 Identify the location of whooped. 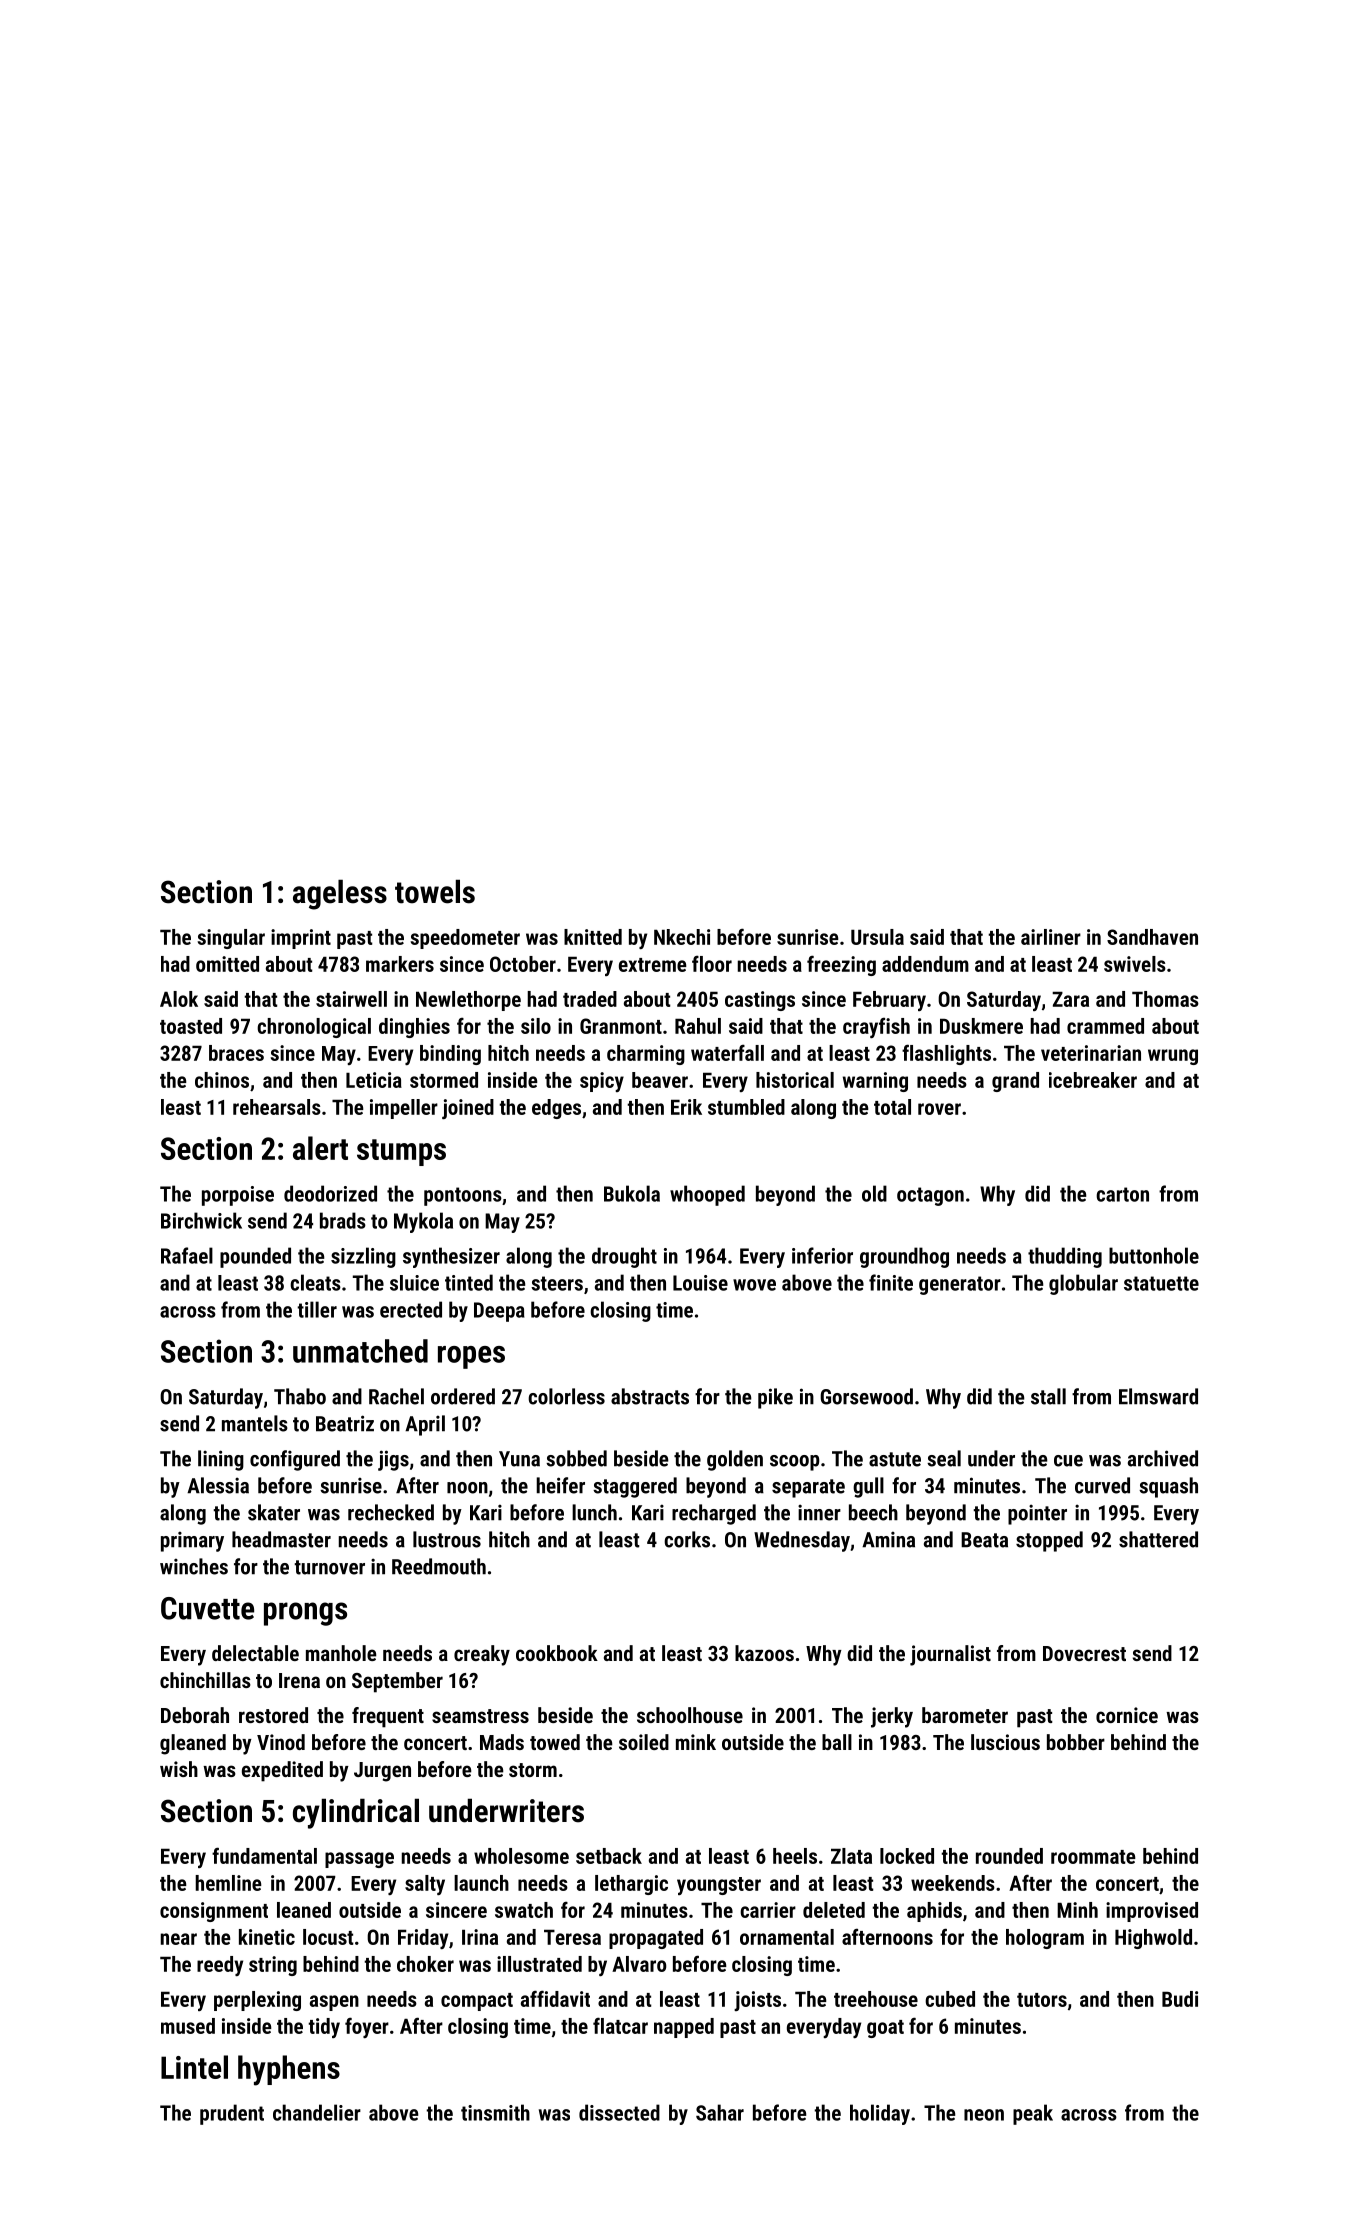
(707, 1195).
